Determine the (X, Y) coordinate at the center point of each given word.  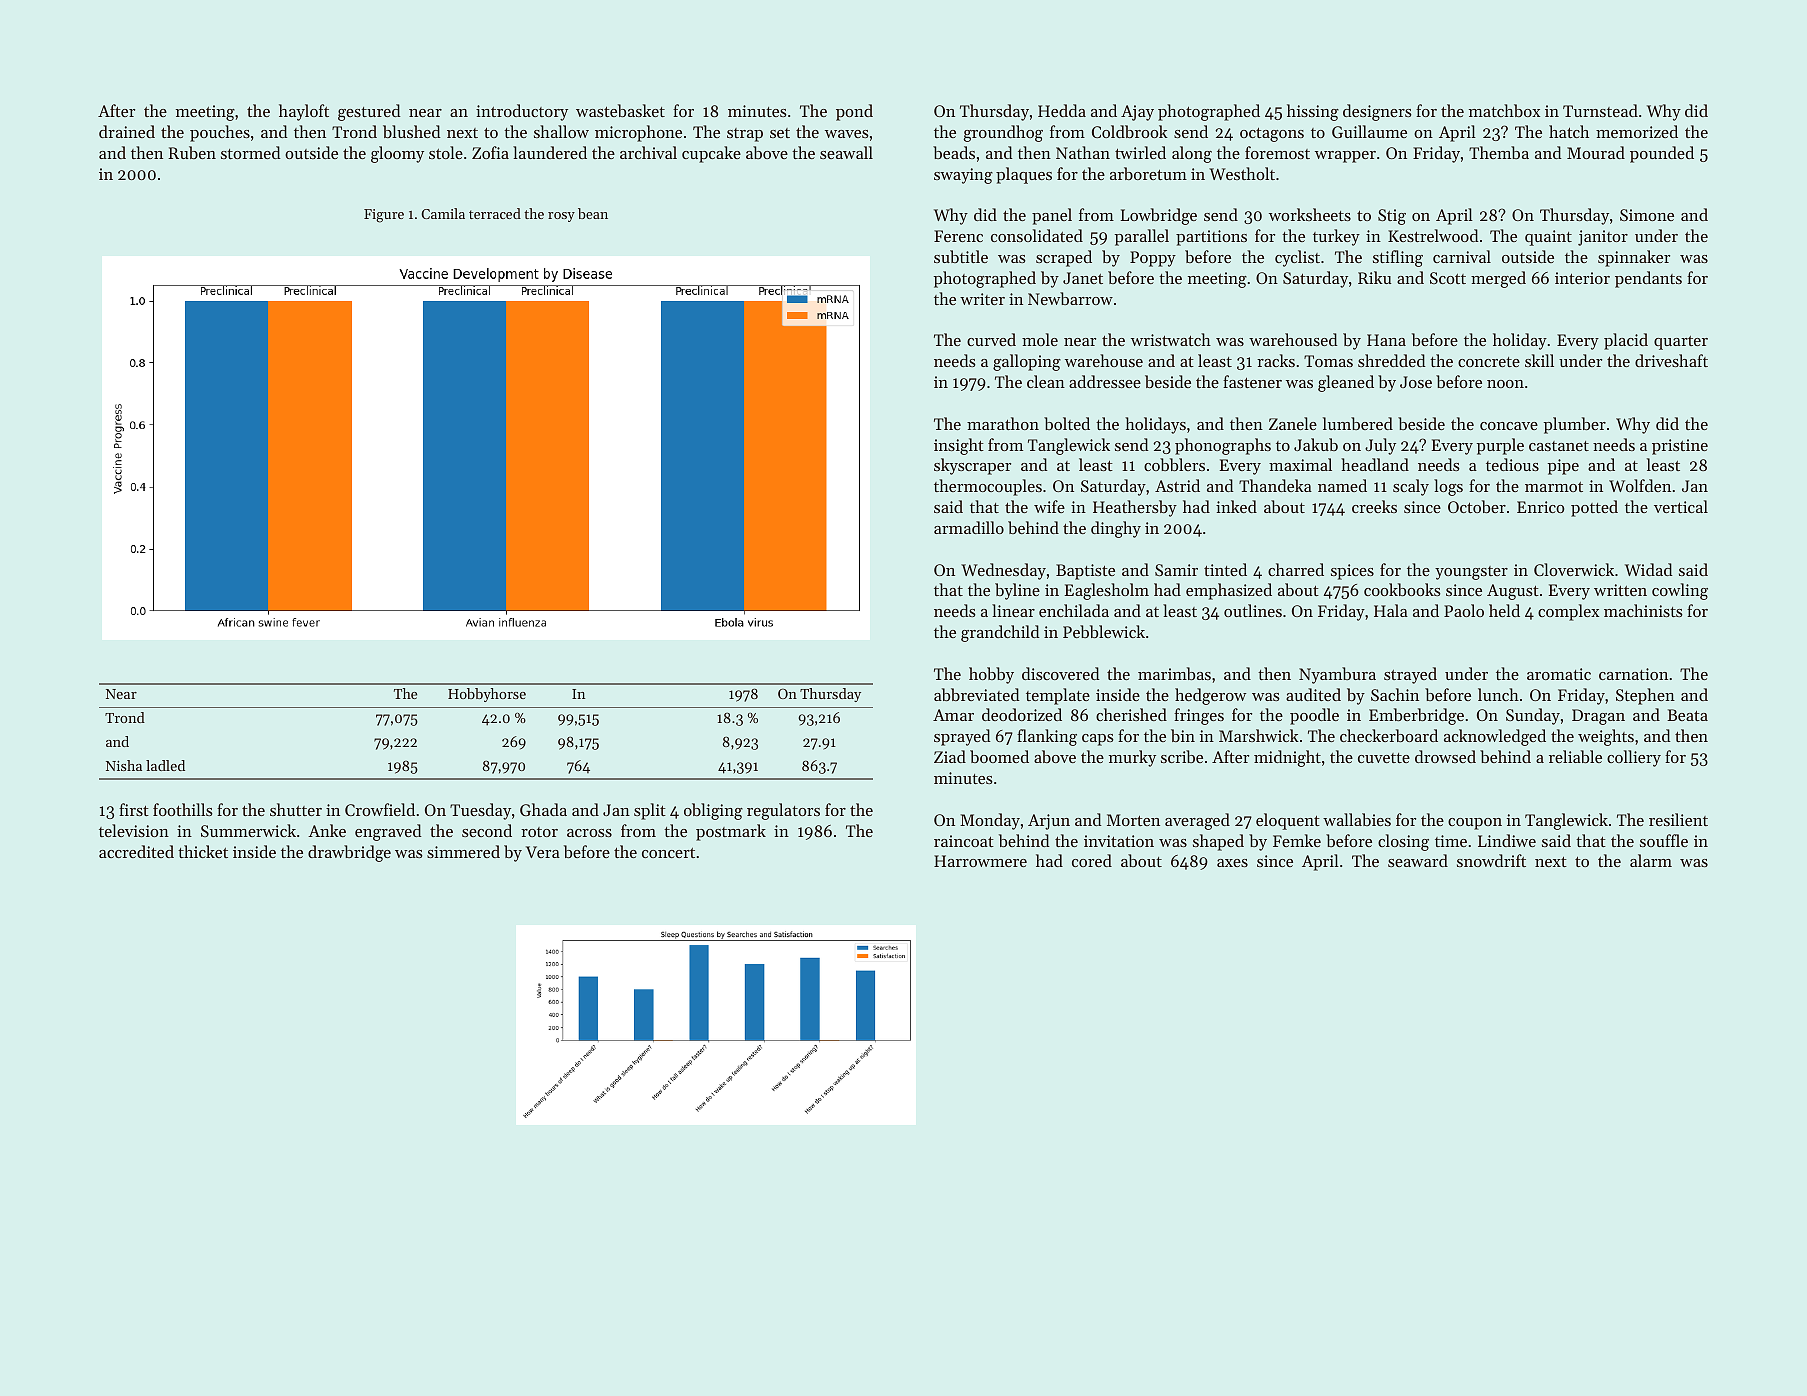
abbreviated (977, 694)
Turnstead (1600, 110)
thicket (203, 851)
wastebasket (620, 110)
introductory (522, 112)
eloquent (1288, 821)
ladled (165, 765)
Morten (1133, 820)
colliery (1634, 758)
